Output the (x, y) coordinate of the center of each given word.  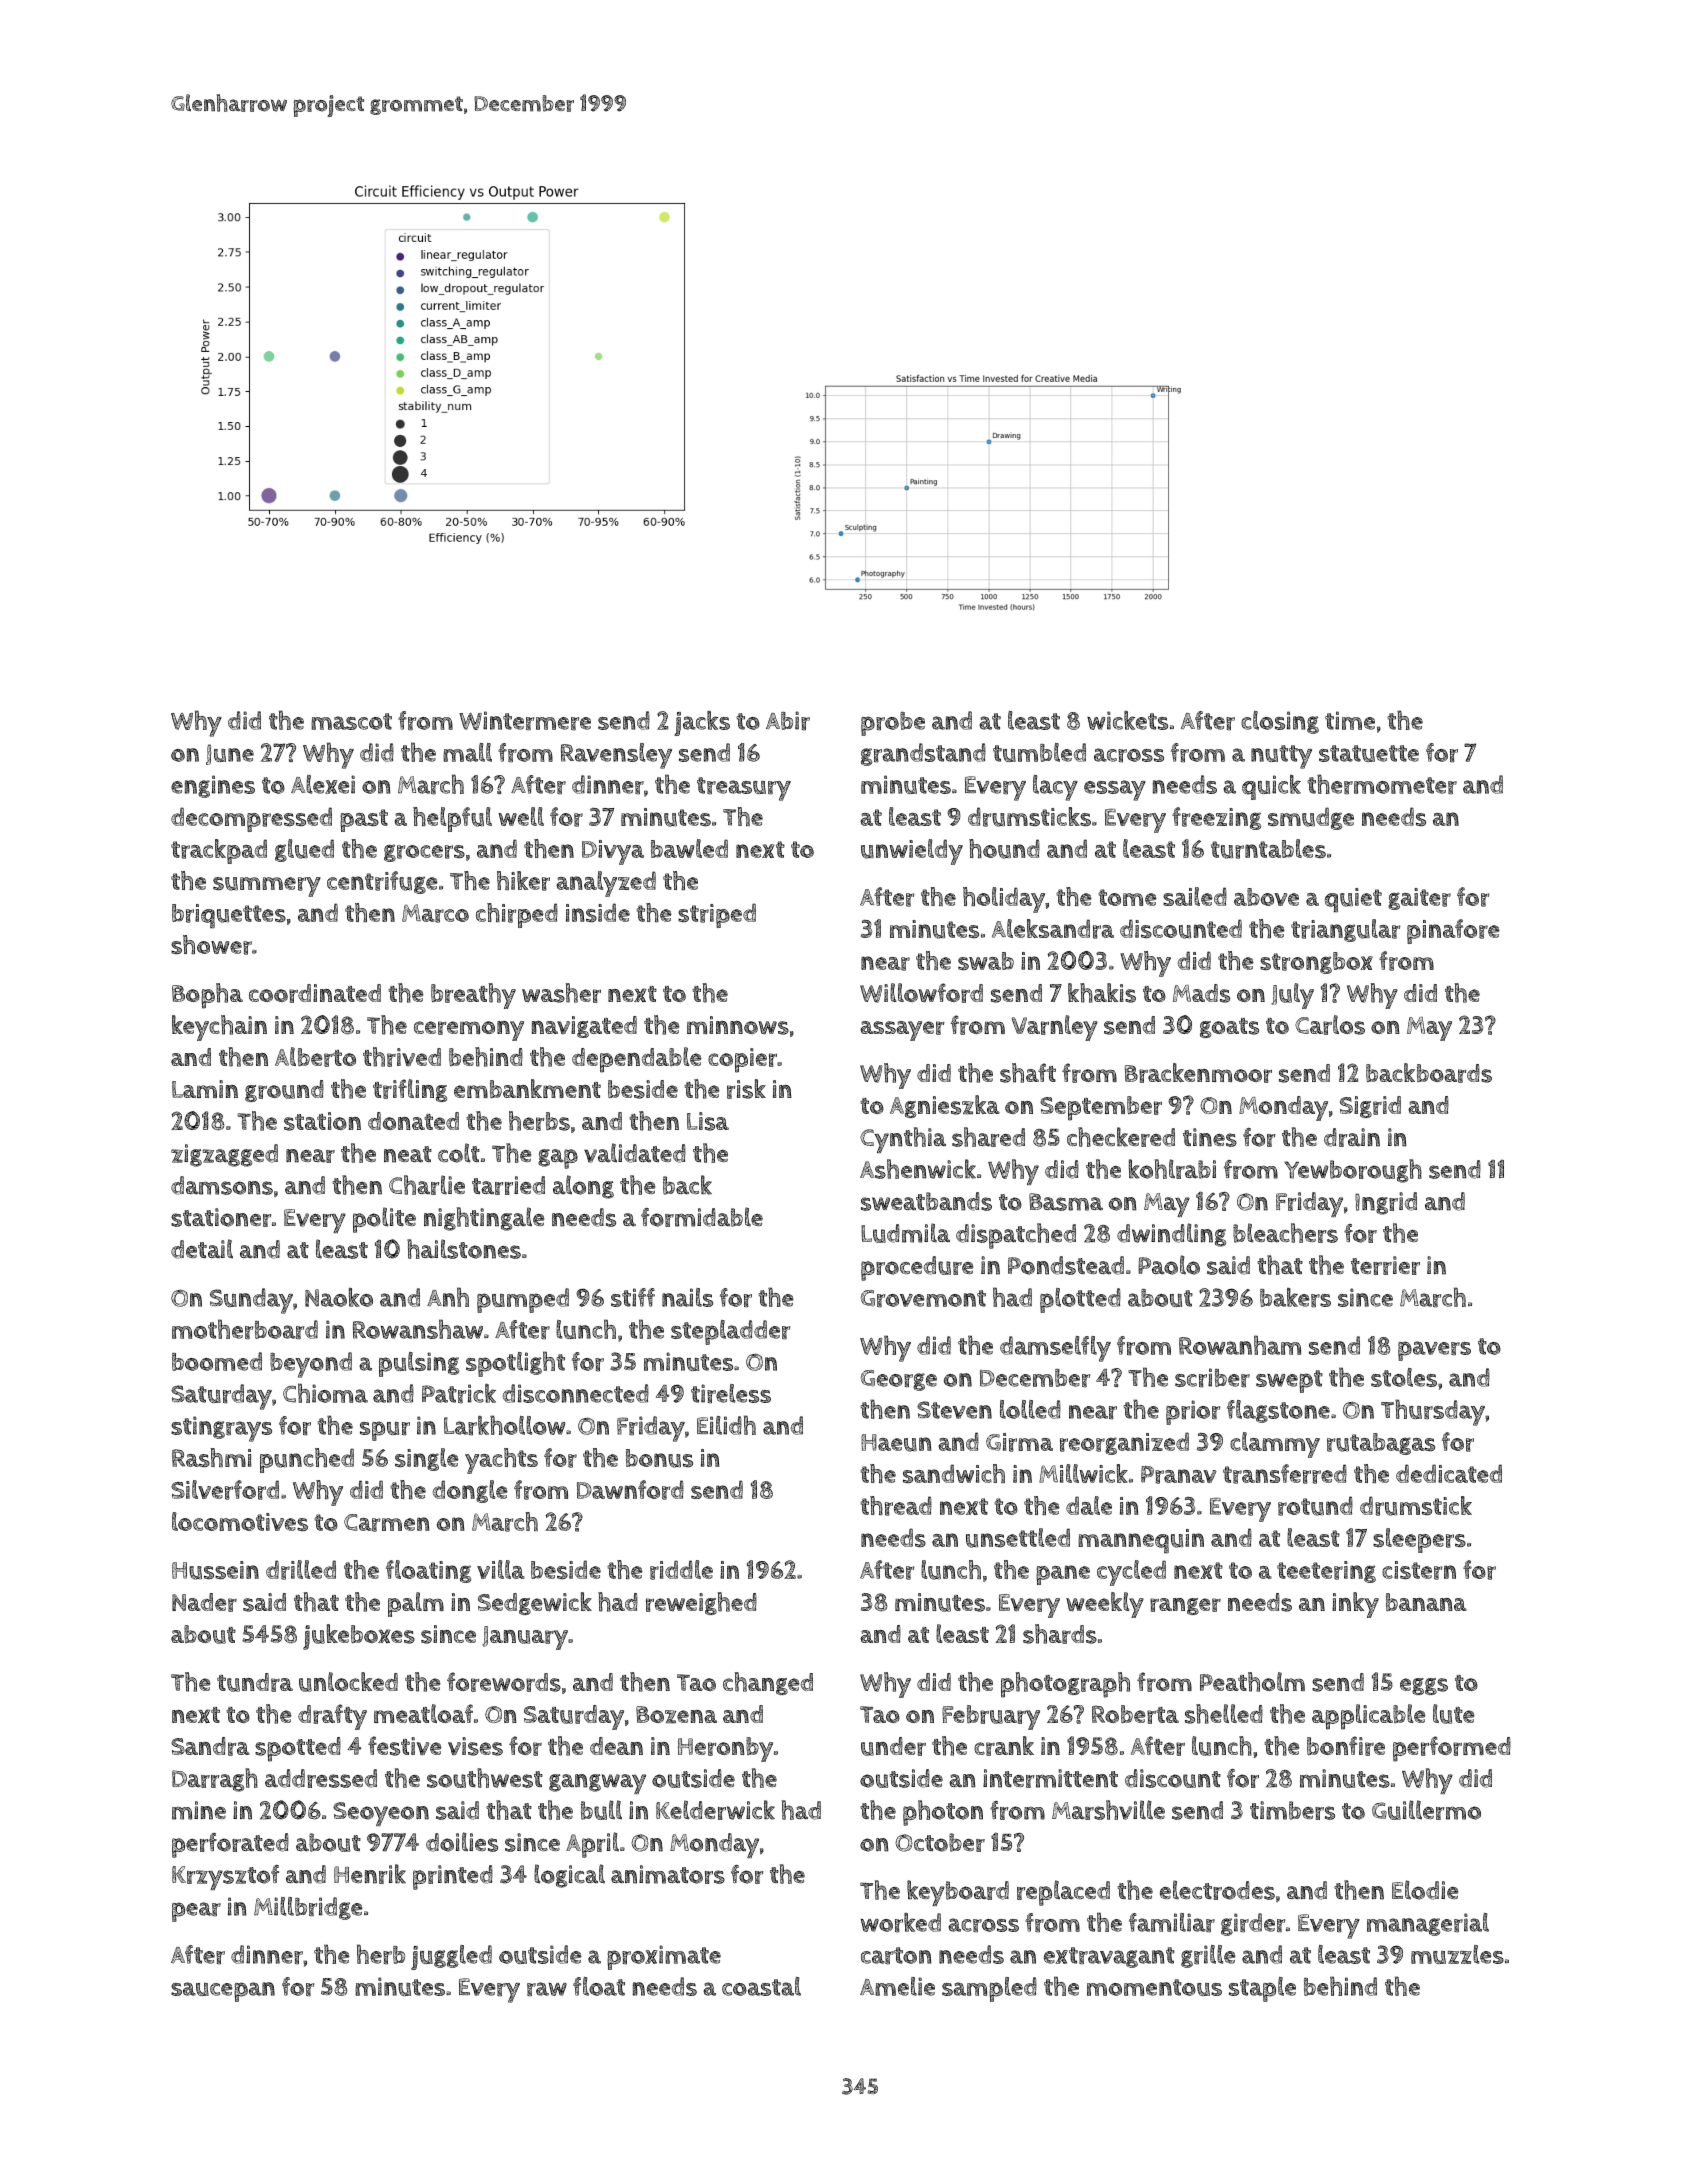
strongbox (1316, 963)
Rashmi (212, 1457)
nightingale (484, 1219)
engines (213, 786)
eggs (1424, 1686)
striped (717, 915)
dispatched (1016, 1236)
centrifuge (382, 882)
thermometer (1382, 784)
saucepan (223, 1992)
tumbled (1039, 752)
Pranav (1179, 1475)
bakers (1295, 1298)
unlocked (348, 1682)
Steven (954, 1410)
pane (1063, 1575)
